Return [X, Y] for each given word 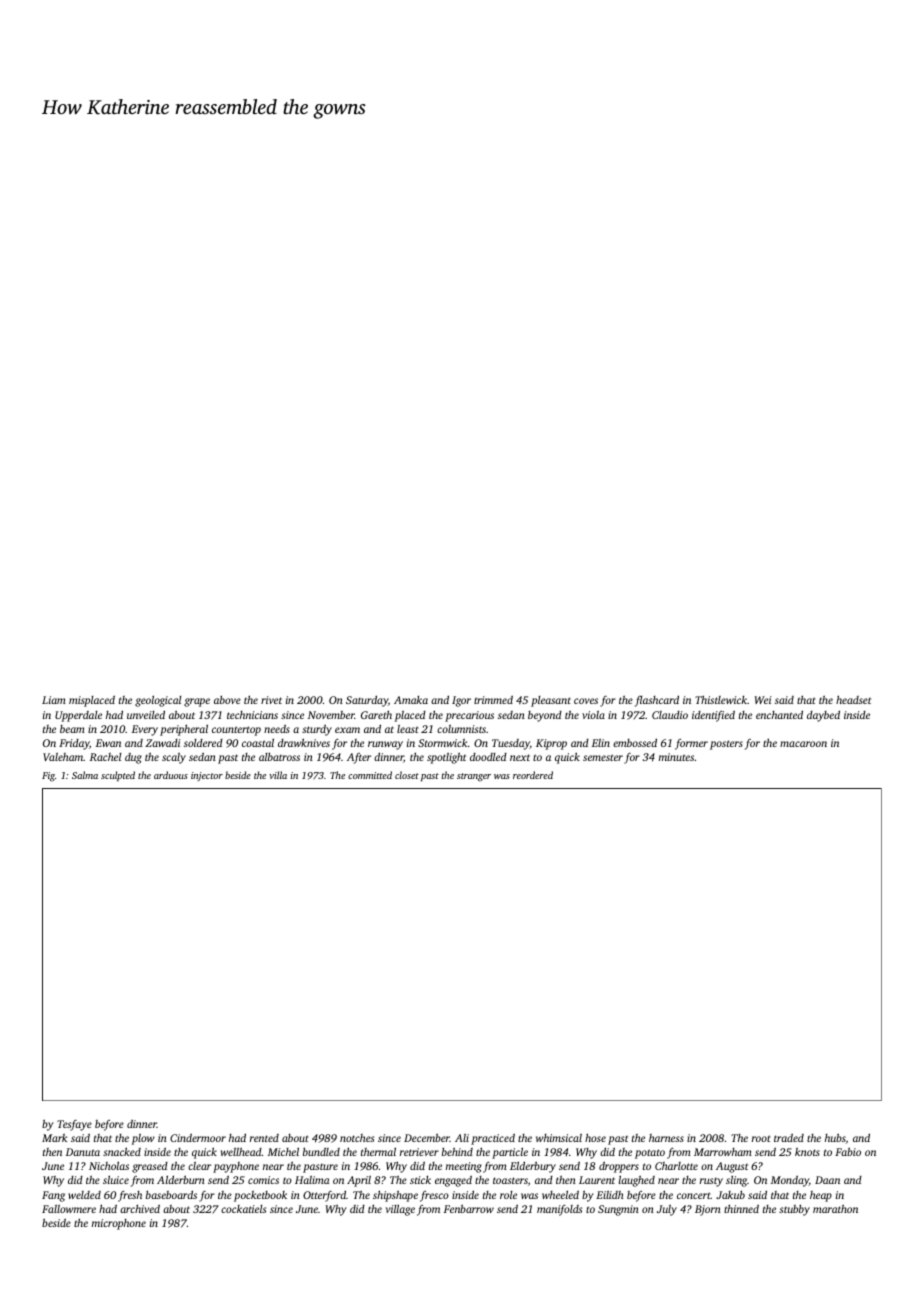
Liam [54, 700]
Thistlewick [721, 700]
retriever [419, 1152]
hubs [835, 1138]
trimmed [493, 699]
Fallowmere [69, 1209]
